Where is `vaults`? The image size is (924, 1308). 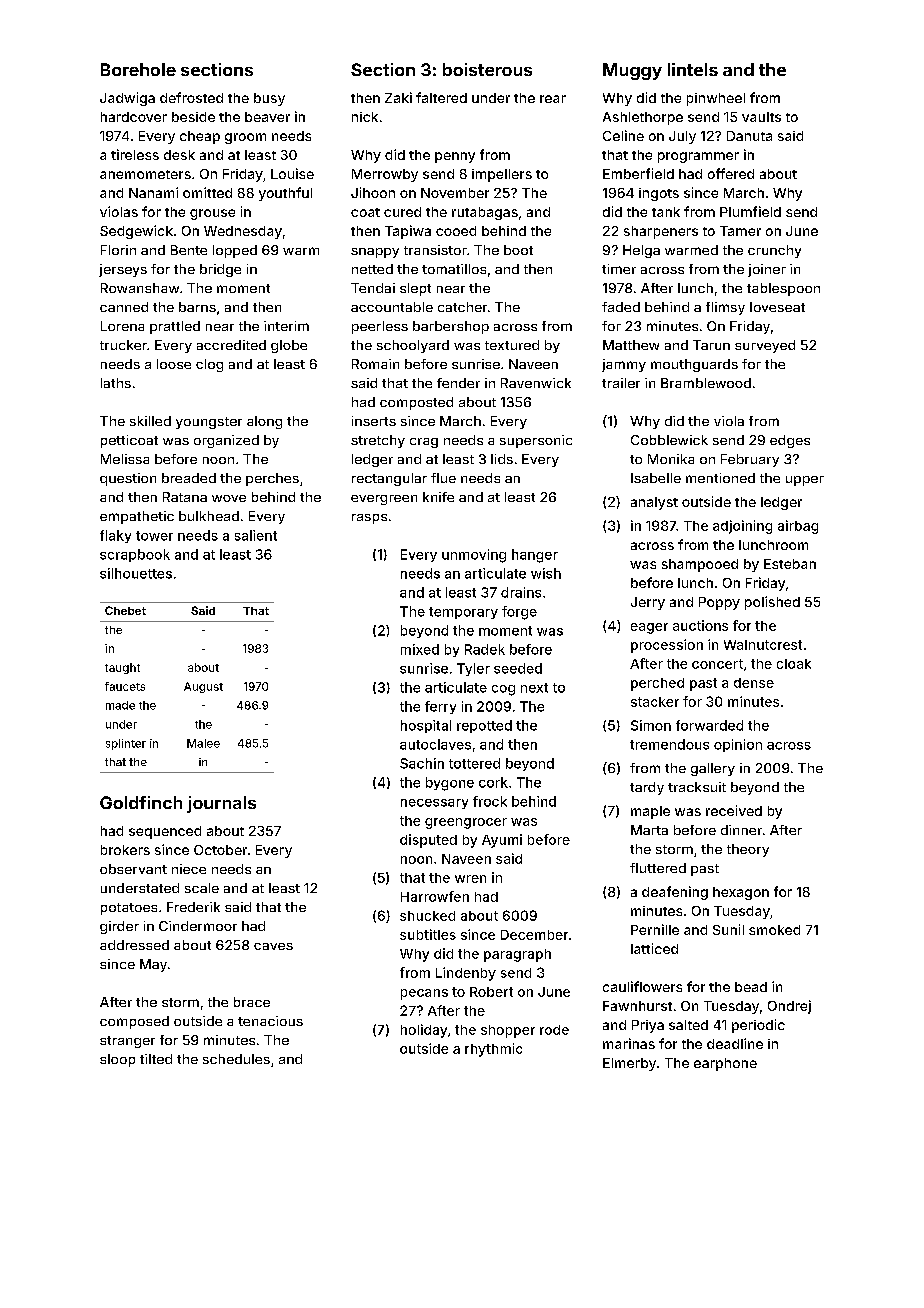 vaults is located at coordinates (761, 117).
